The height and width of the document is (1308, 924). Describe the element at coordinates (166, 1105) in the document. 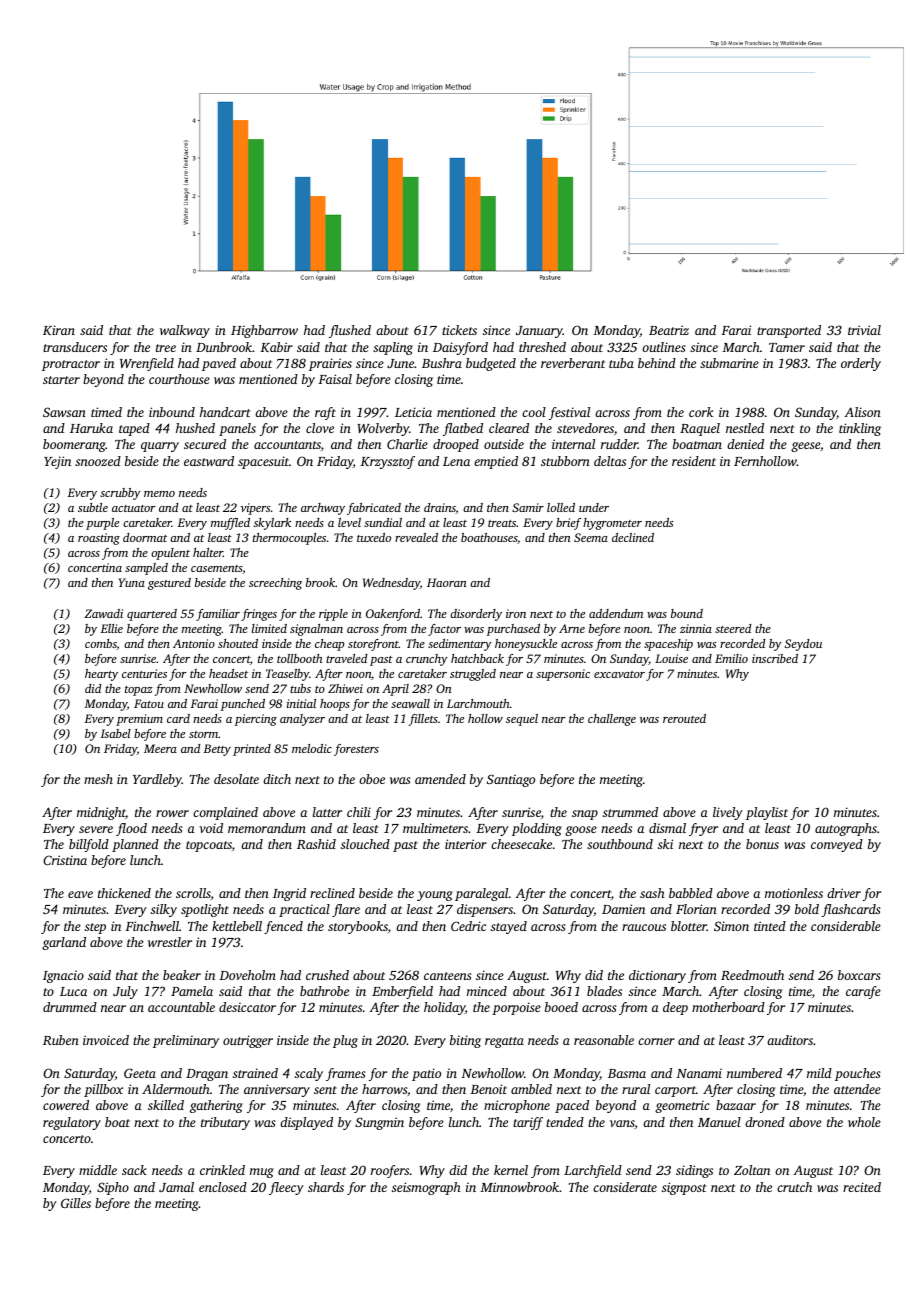

I see `skilled` at that location.
